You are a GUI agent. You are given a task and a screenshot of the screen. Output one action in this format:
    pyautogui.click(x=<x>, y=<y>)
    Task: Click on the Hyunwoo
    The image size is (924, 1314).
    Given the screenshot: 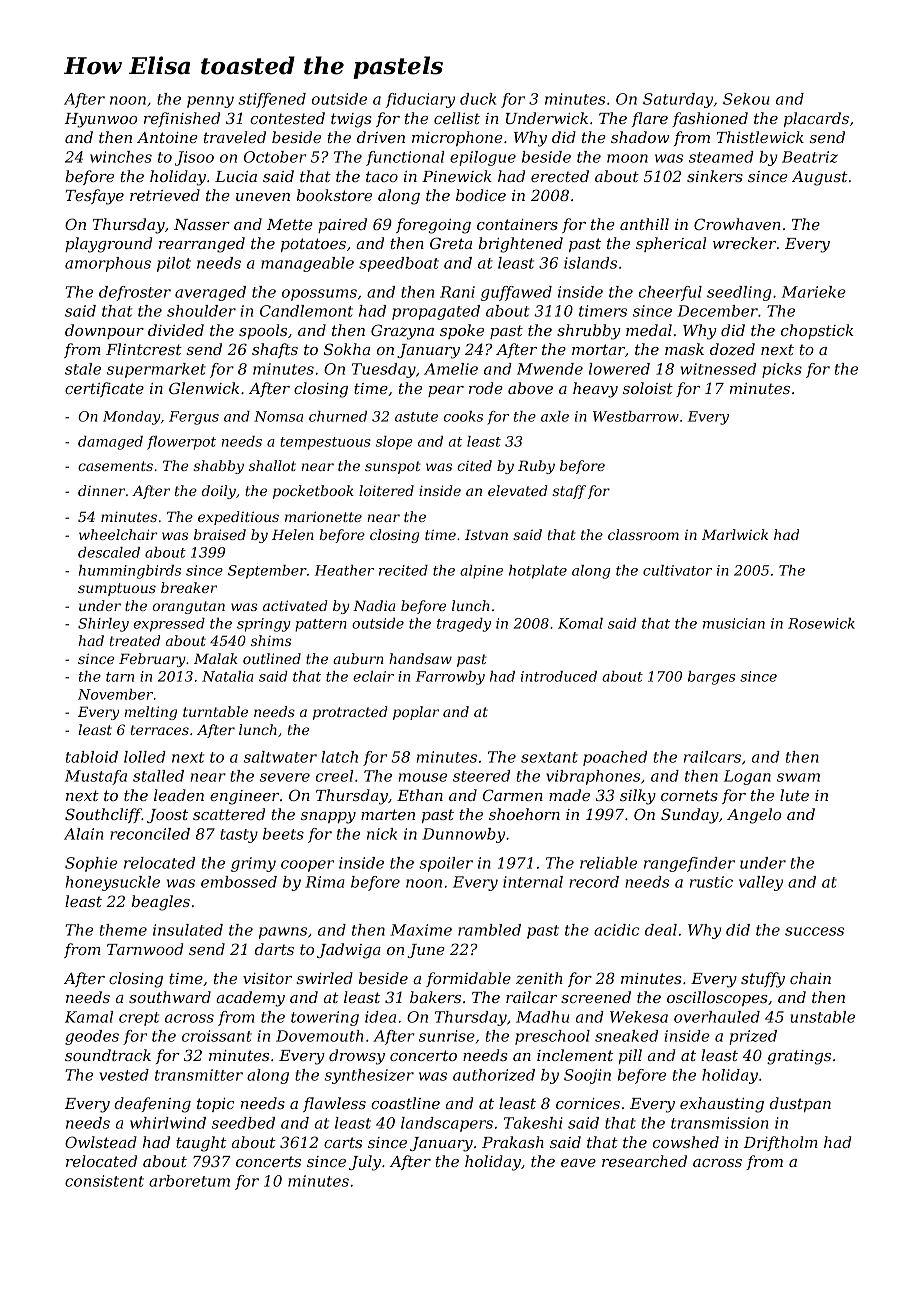 What is the action you would take?
    pyautogui.click(x=101, y=120)
